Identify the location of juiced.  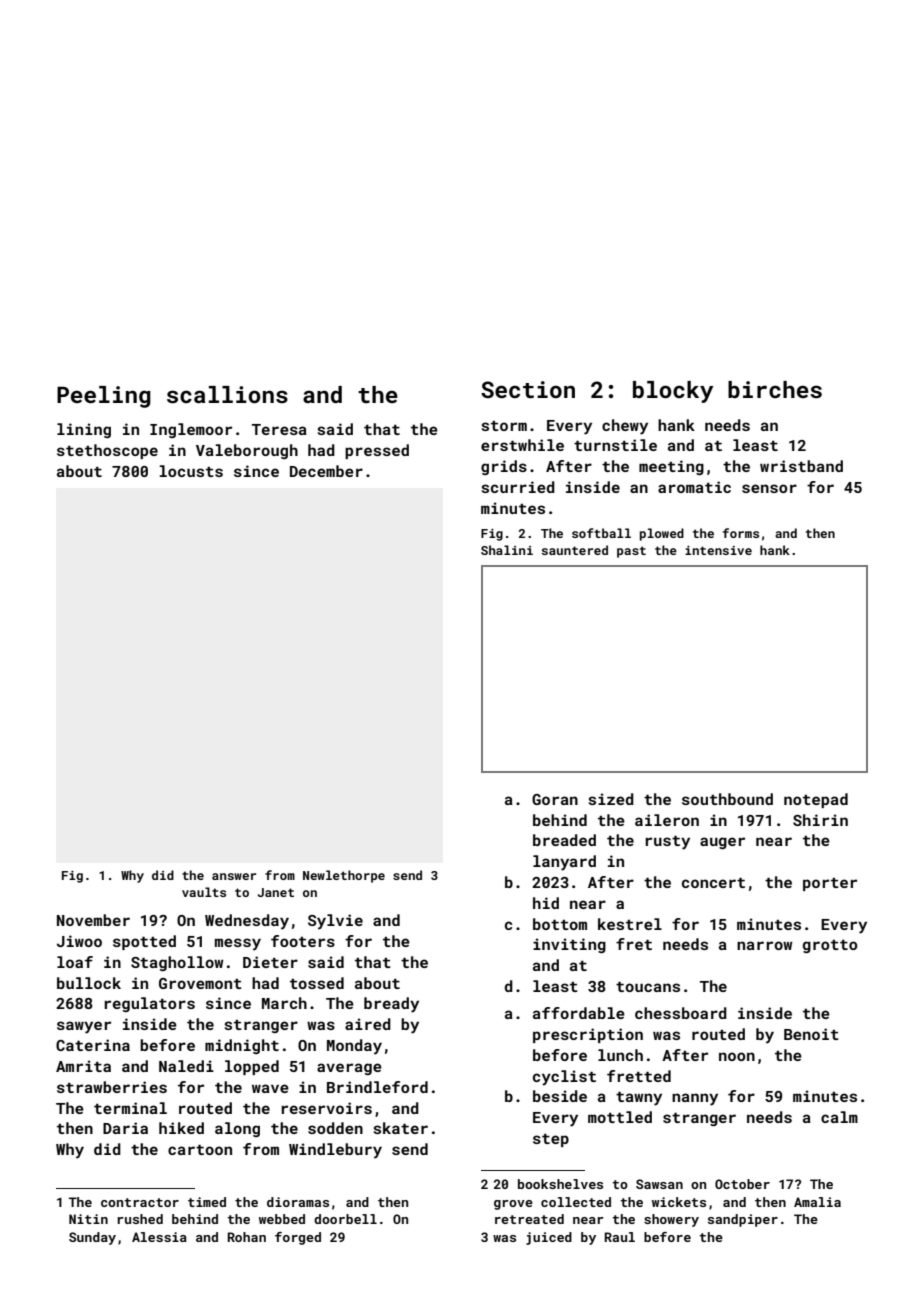
(549, 1238).
